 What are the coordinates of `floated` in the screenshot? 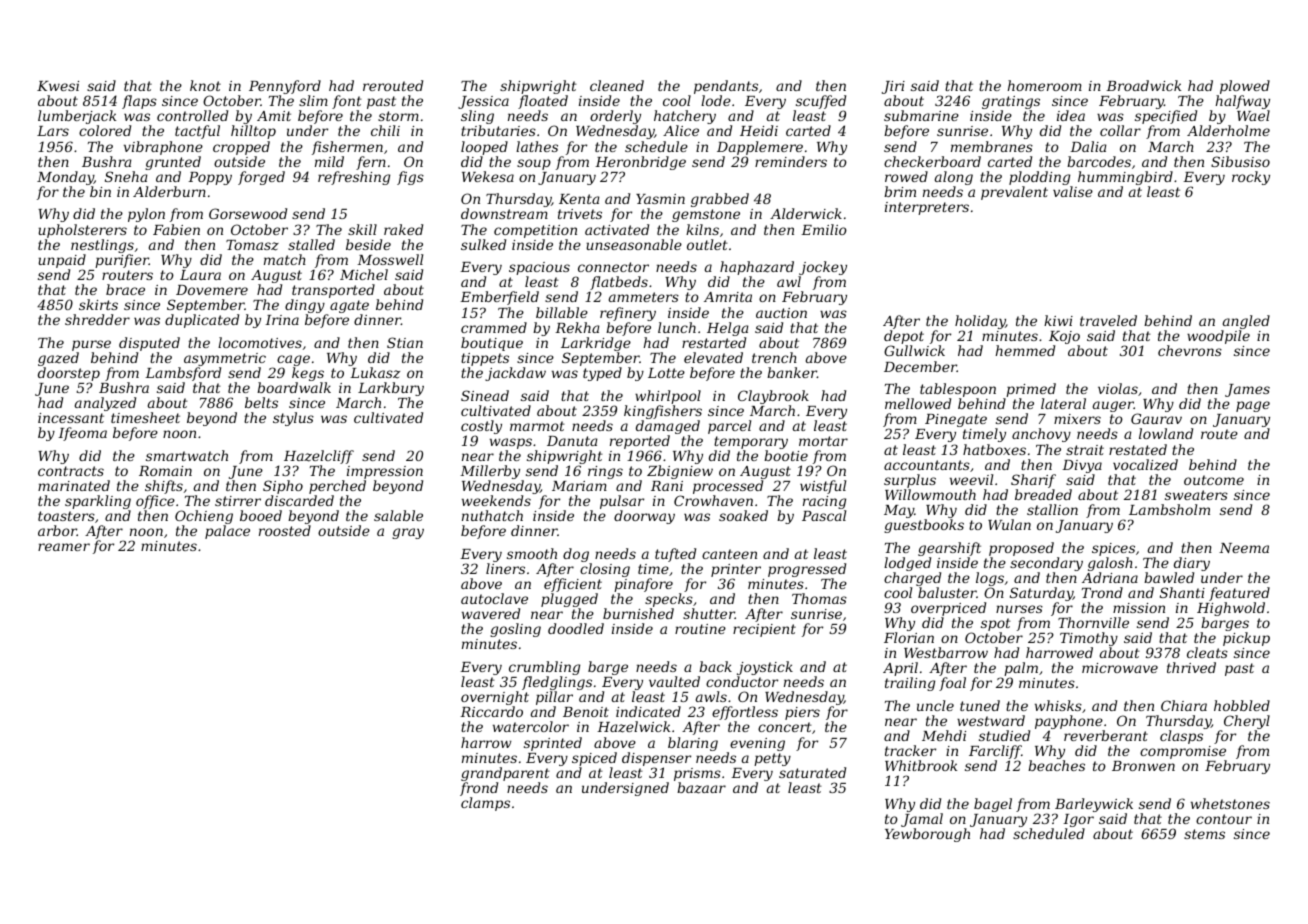 It's located at (543, 102).
